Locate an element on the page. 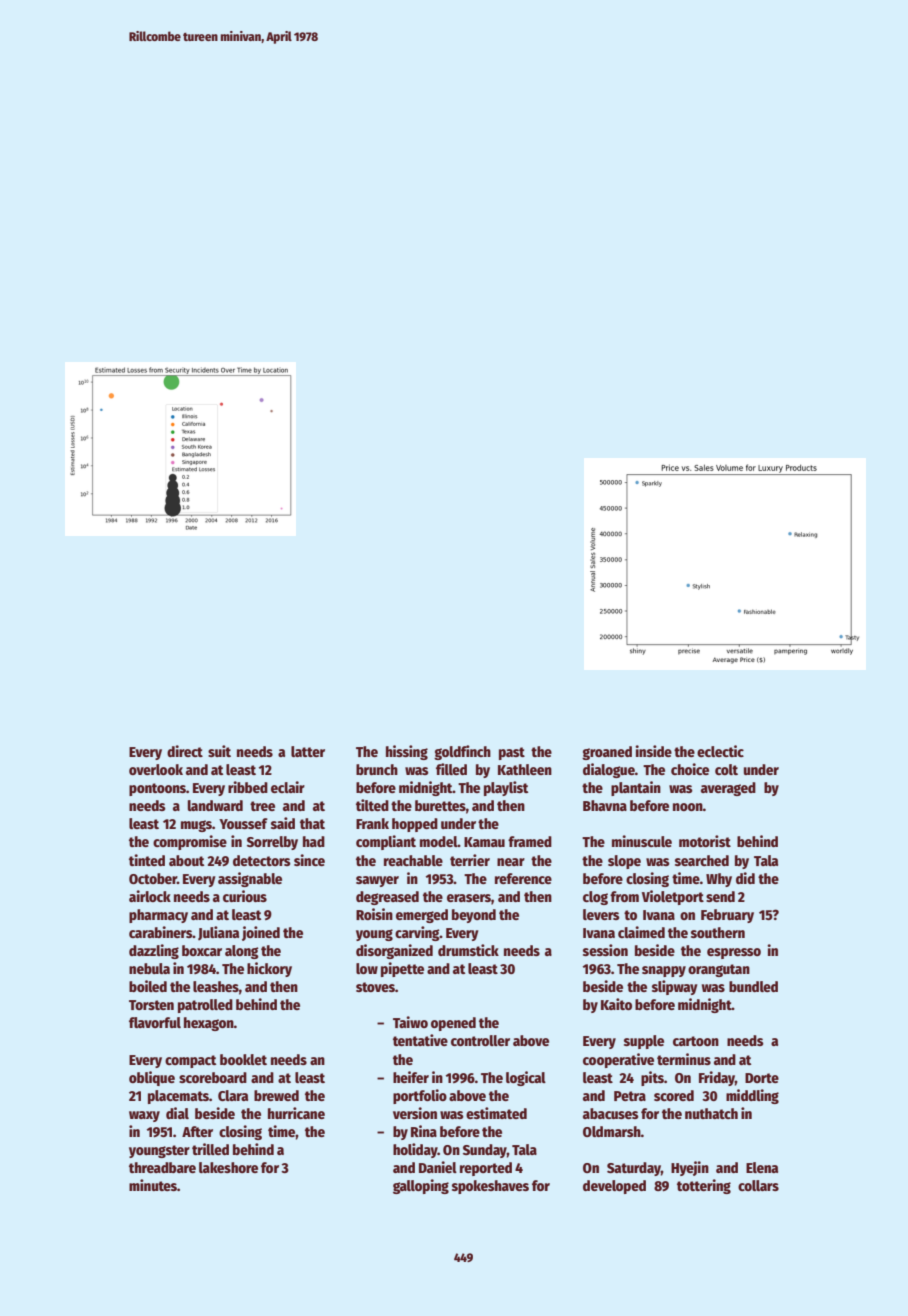 This document has width=908, height=1316. hickory is located at coordinates (269, 969).
